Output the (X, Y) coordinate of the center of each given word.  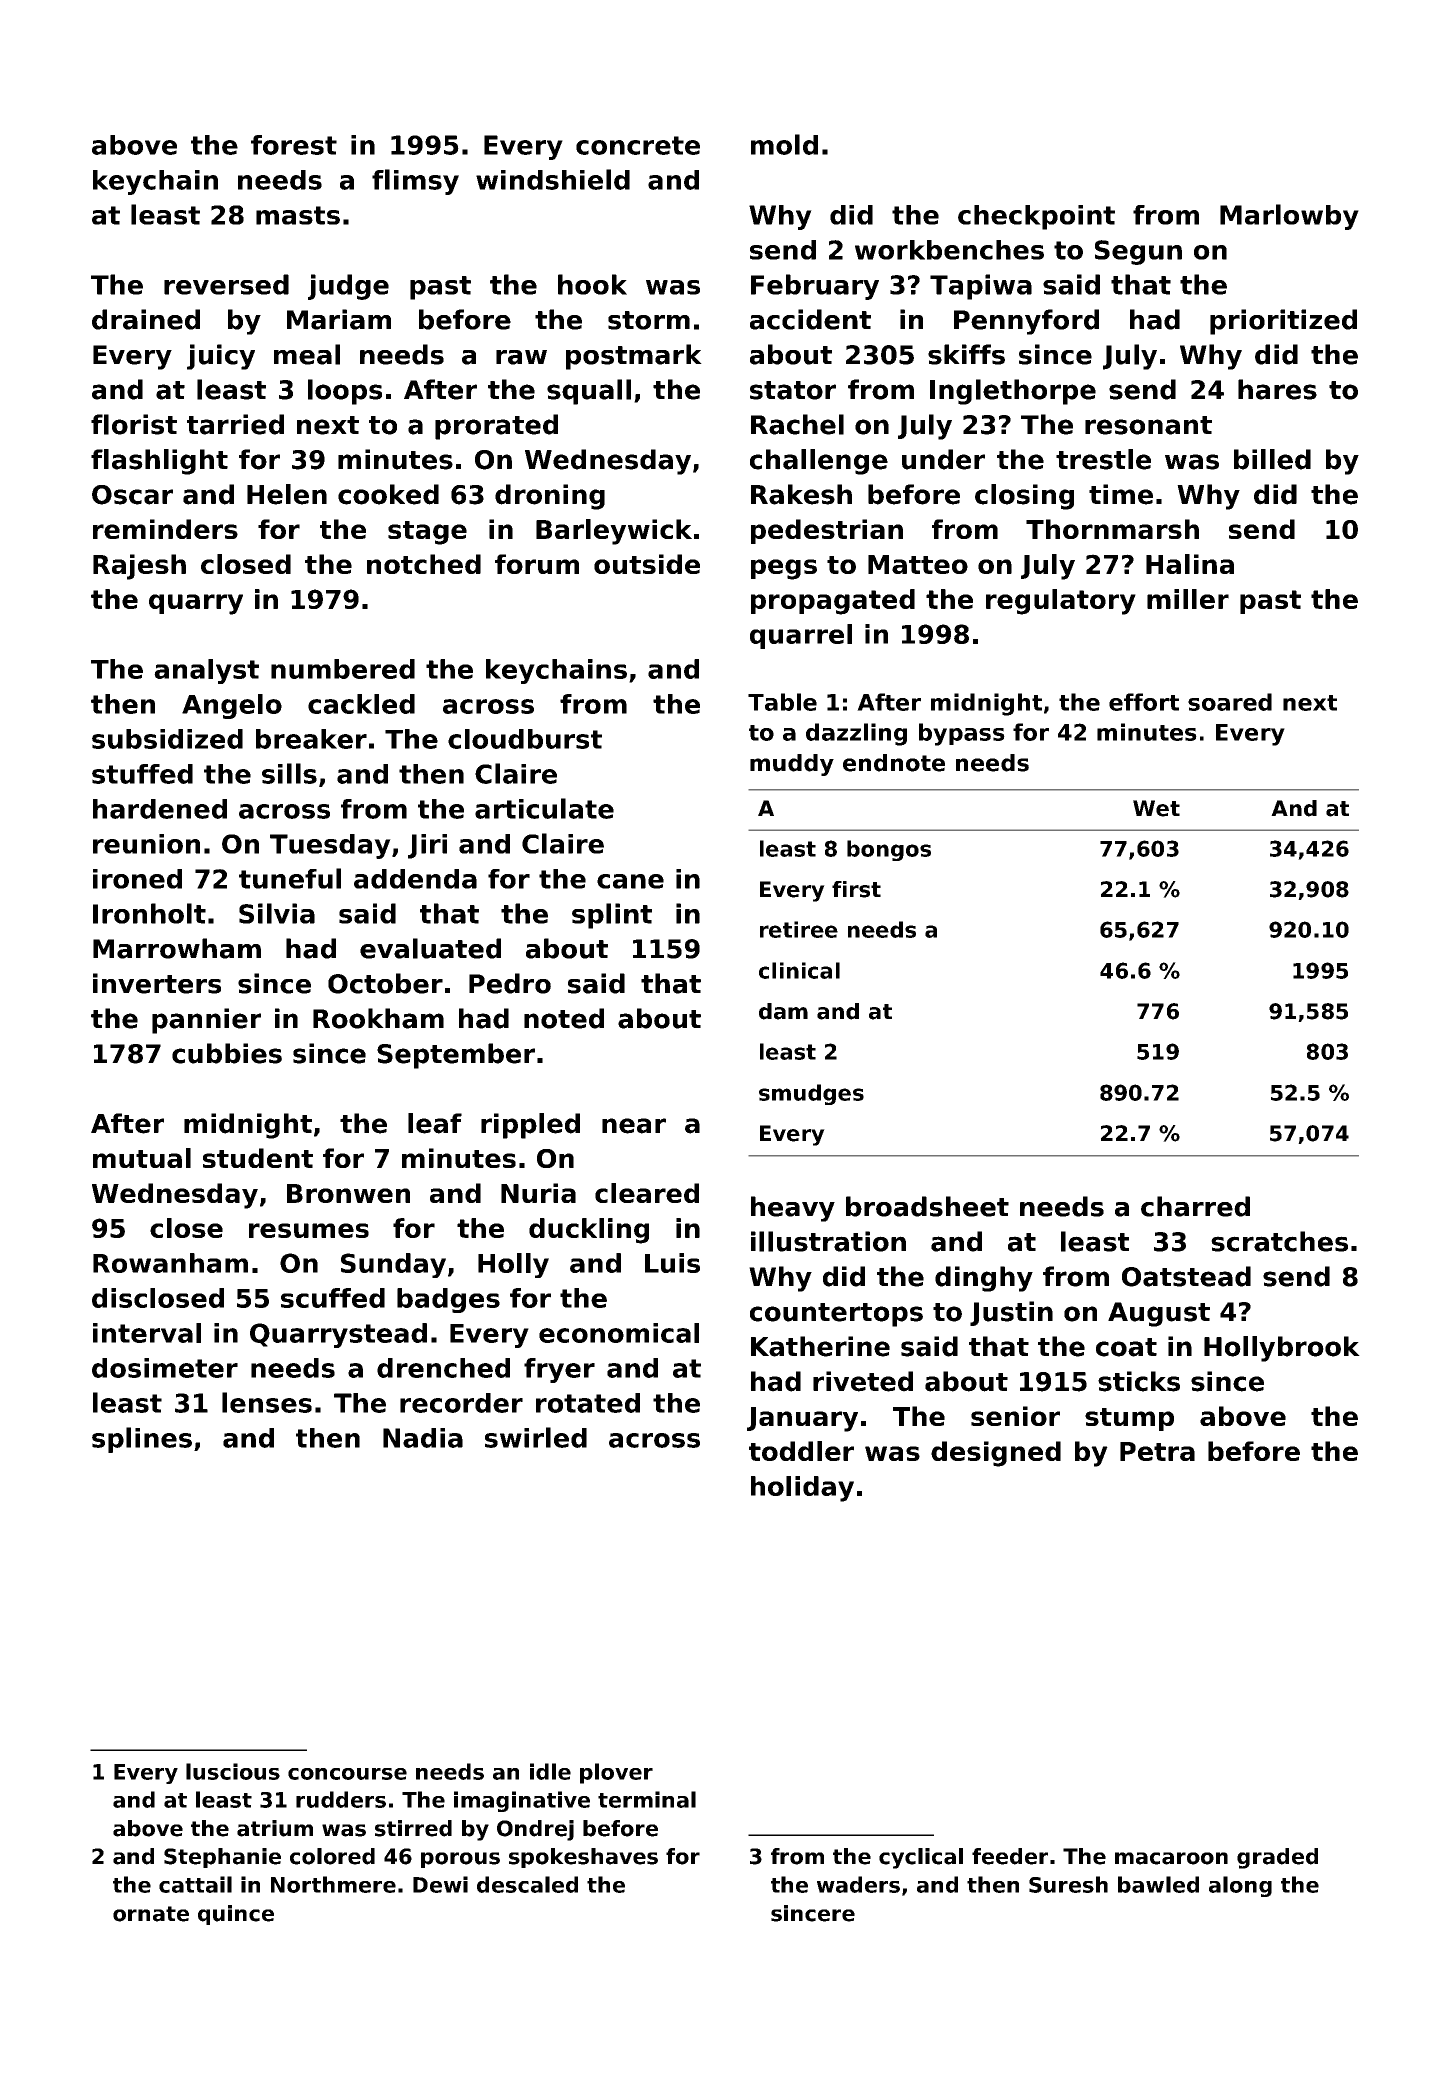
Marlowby (1289, 217)
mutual (142, 1158)
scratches (1279, 1241)
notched (424, 564)
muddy (792, 765)
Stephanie (222, 1858)
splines (142, 1440)
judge (348, 287)
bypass (962, 734)
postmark (634, 357)
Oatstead (1186, 1276)
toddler (801, 1451)
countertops (836, 1315)
